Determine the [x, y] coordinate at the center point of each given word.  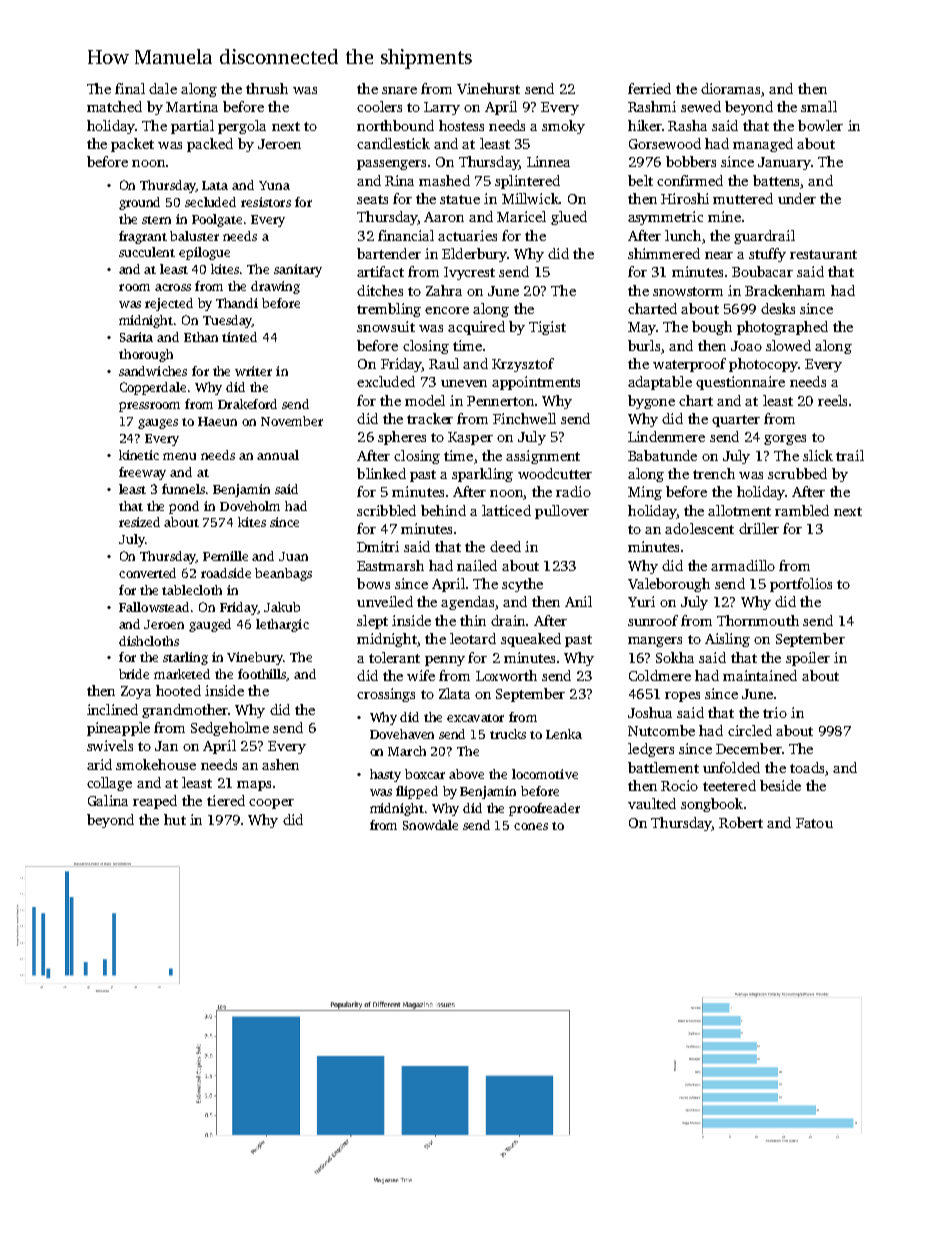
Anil [578, 601]
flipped [417, 792]
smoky [563, 127]
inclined [112, 709]
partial [192, 127]
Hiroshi [685, 198]
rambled [802, 510]
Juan [293, 556]
